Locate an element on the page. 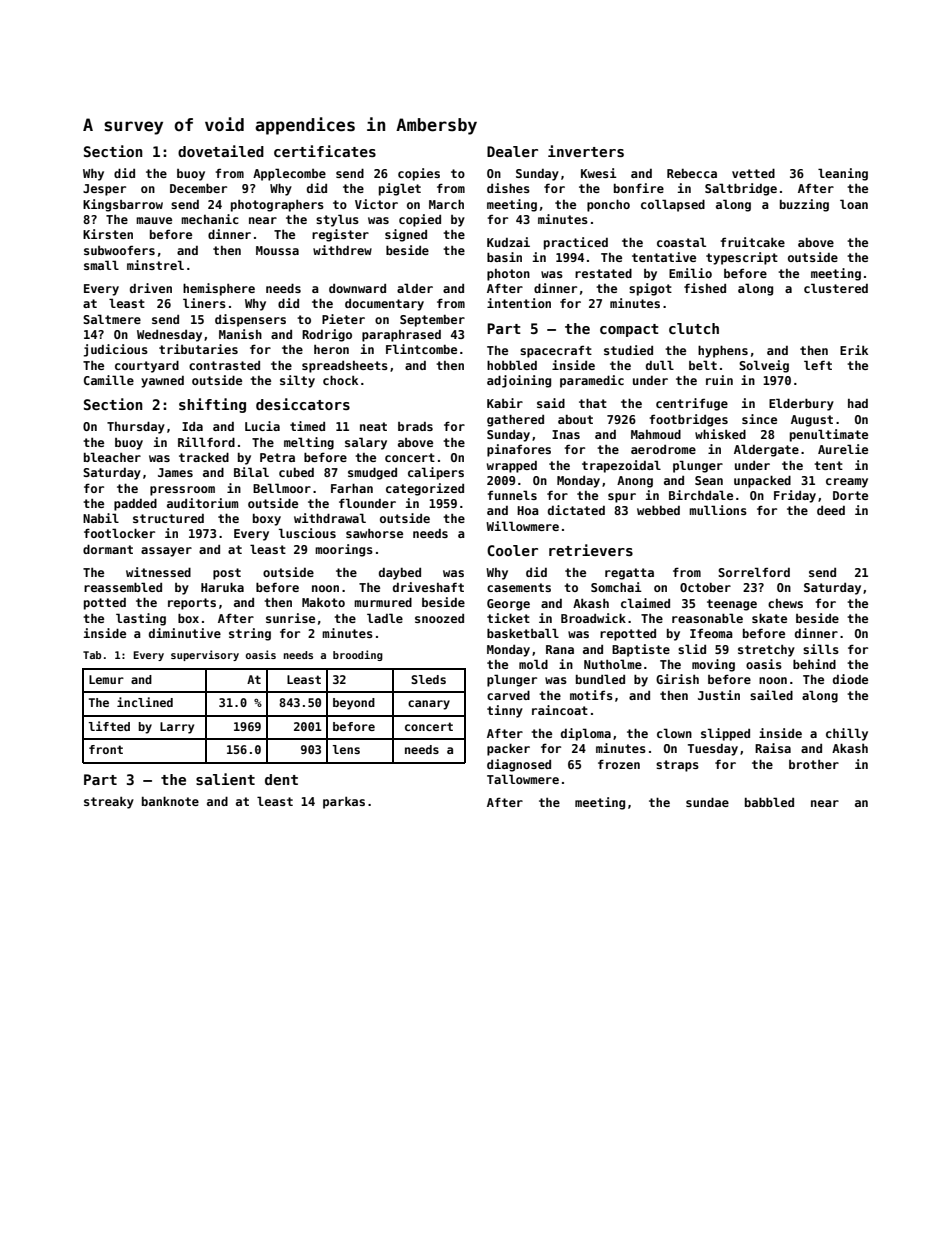 Image resolution: width=952 pixels, height=1233 pixels. bleacher is located at coordinates (112, 457).
